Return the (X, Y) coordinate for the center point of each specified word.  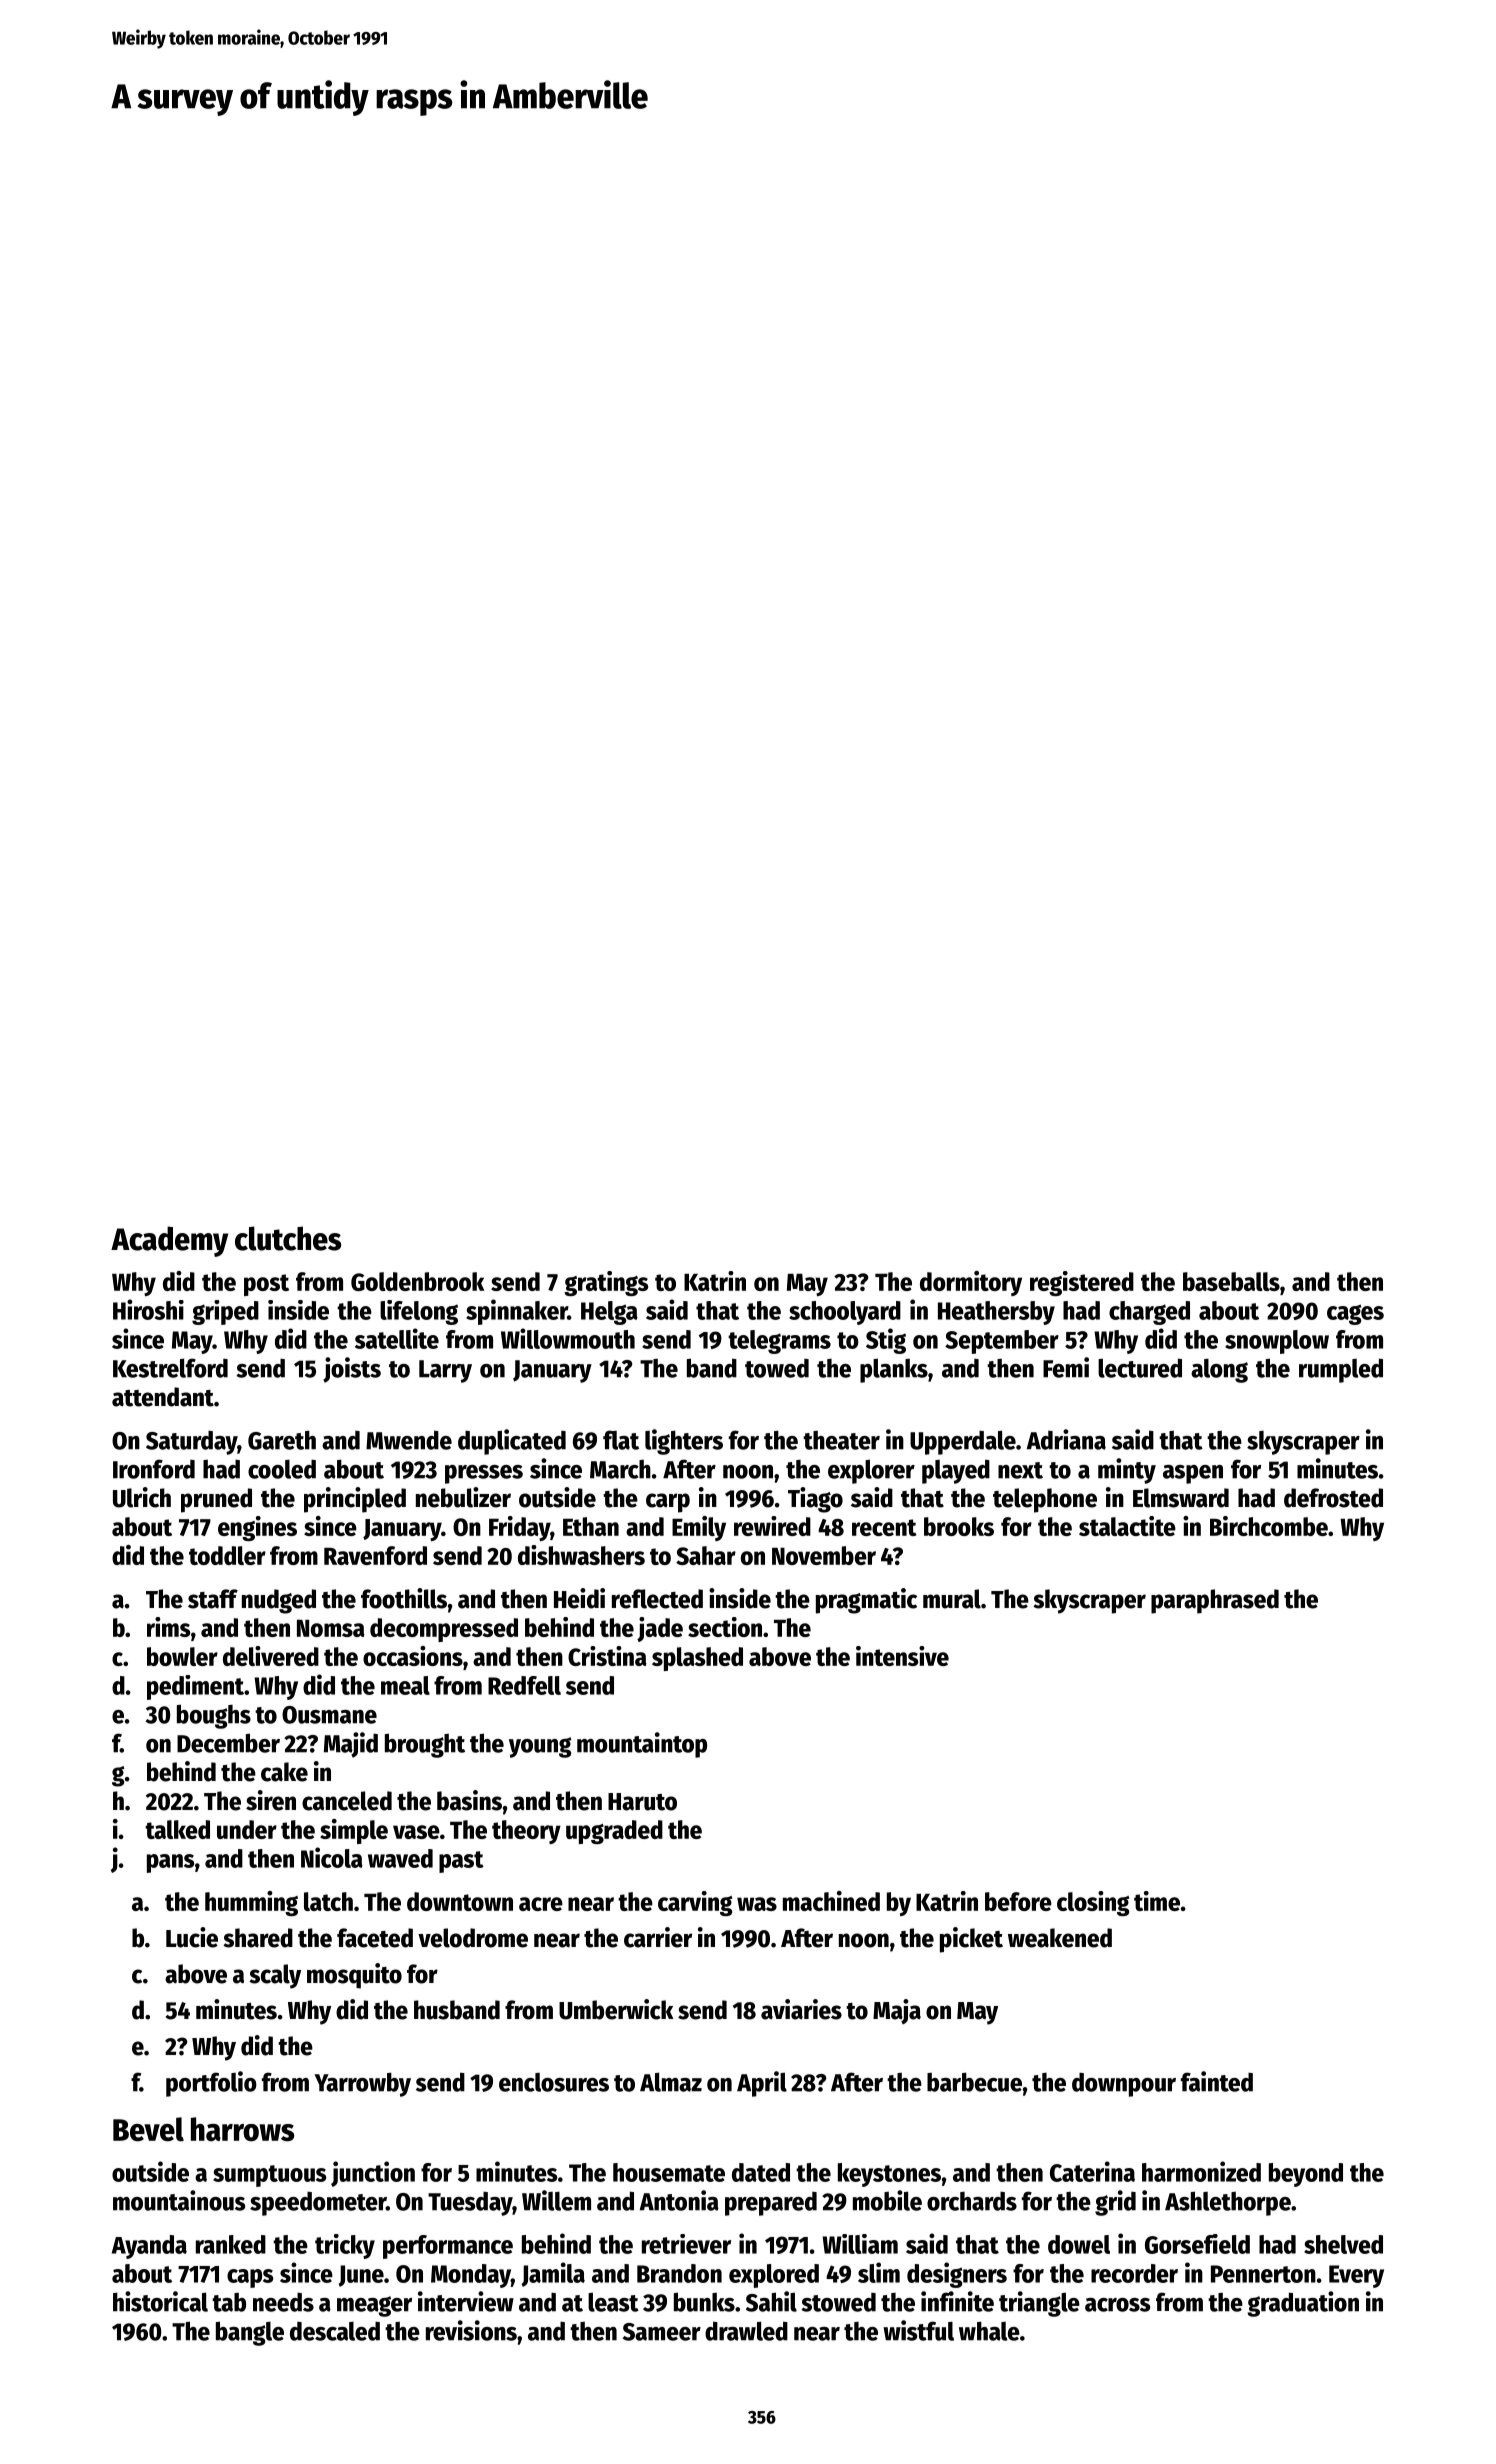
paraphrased (1215, 1601)
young (540, 1747)
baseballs (1231, 1281)
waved (400, 1858)
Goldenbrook (417, 1281)
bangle (250, 2333)
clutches (288, 1238)
